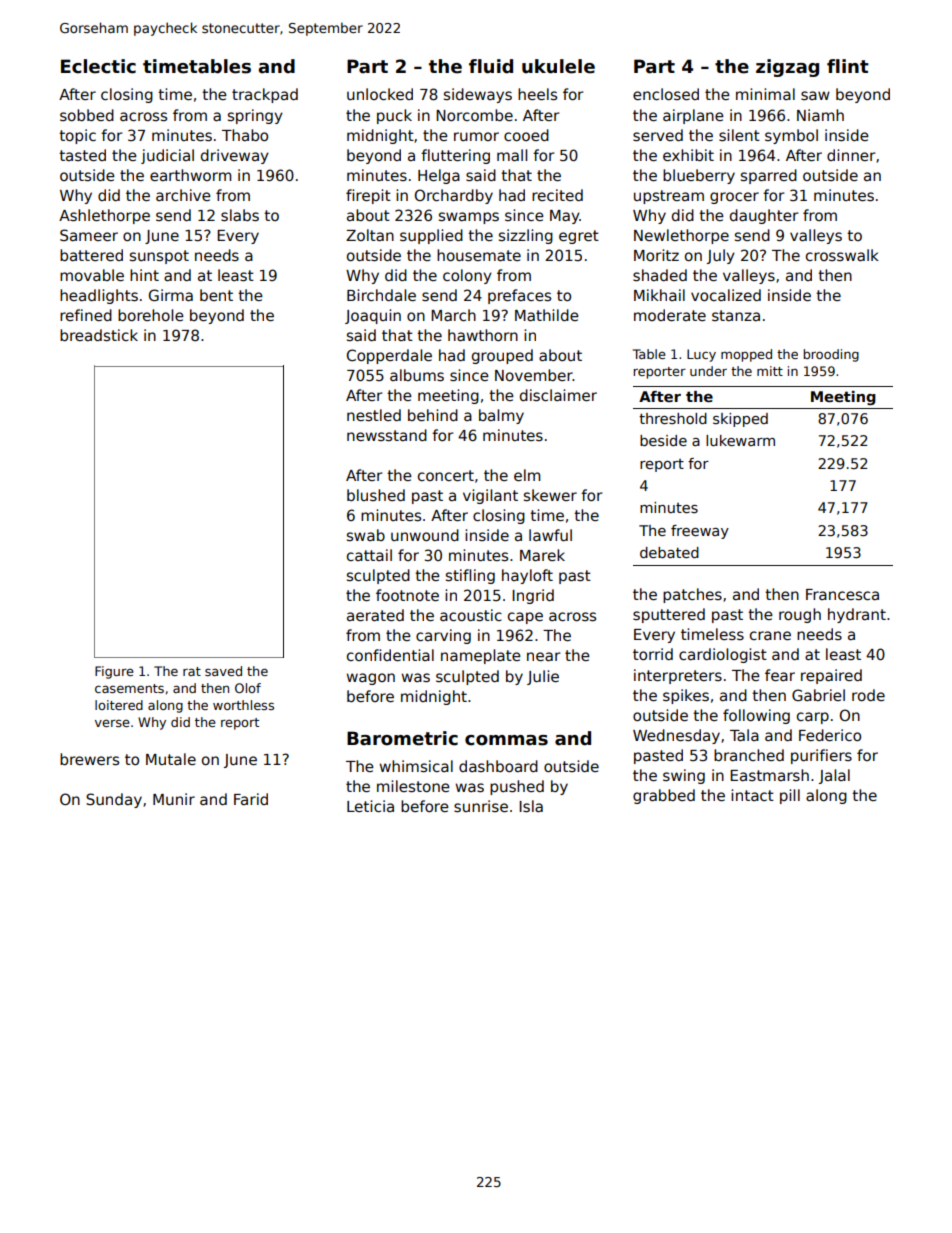 This screenshot has height=1233, width=952. I want to click on egret, so click(579, 237).
